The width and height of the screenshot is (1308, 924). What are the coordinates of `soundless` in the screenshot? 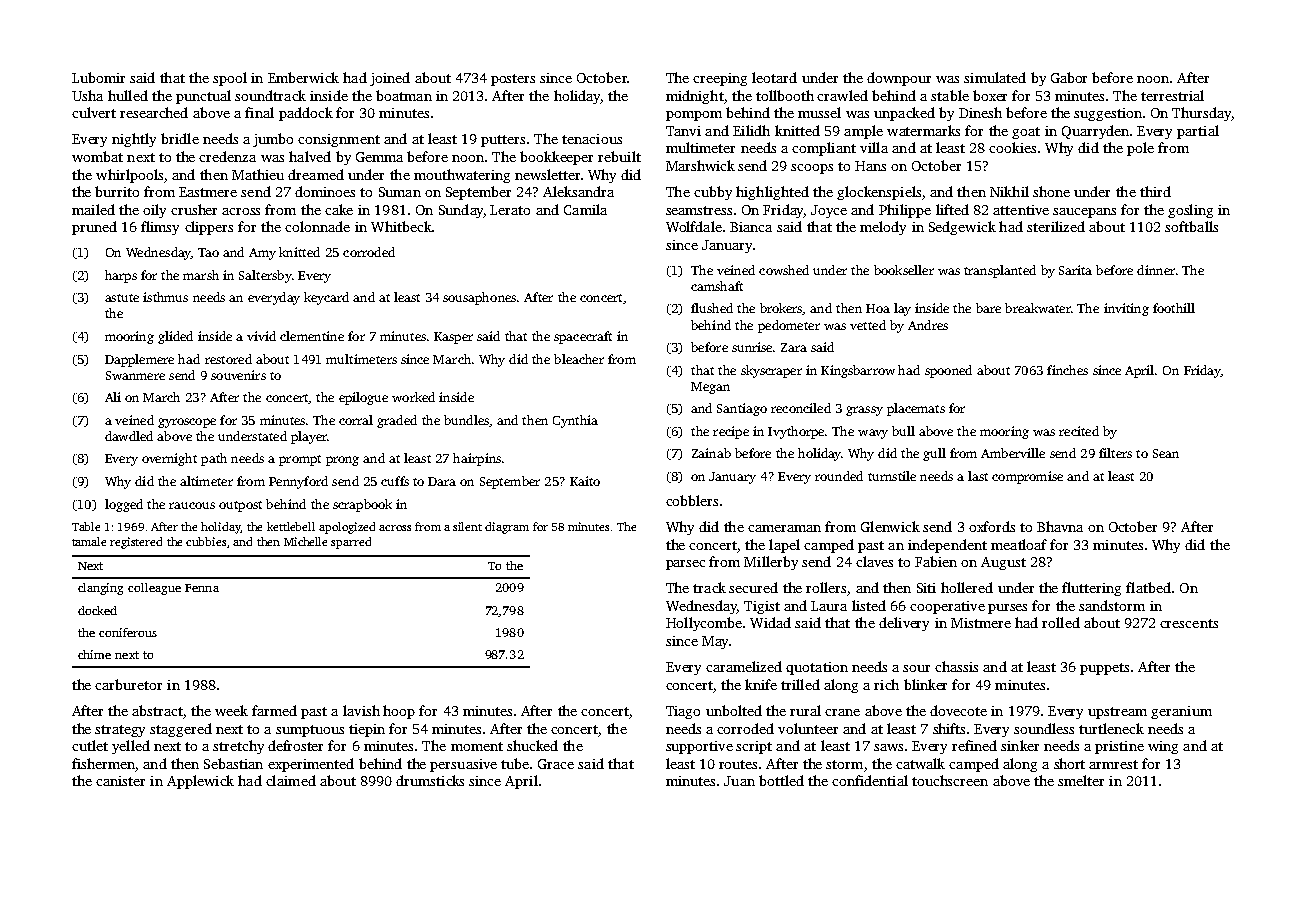 It's located at (1044, 728).
